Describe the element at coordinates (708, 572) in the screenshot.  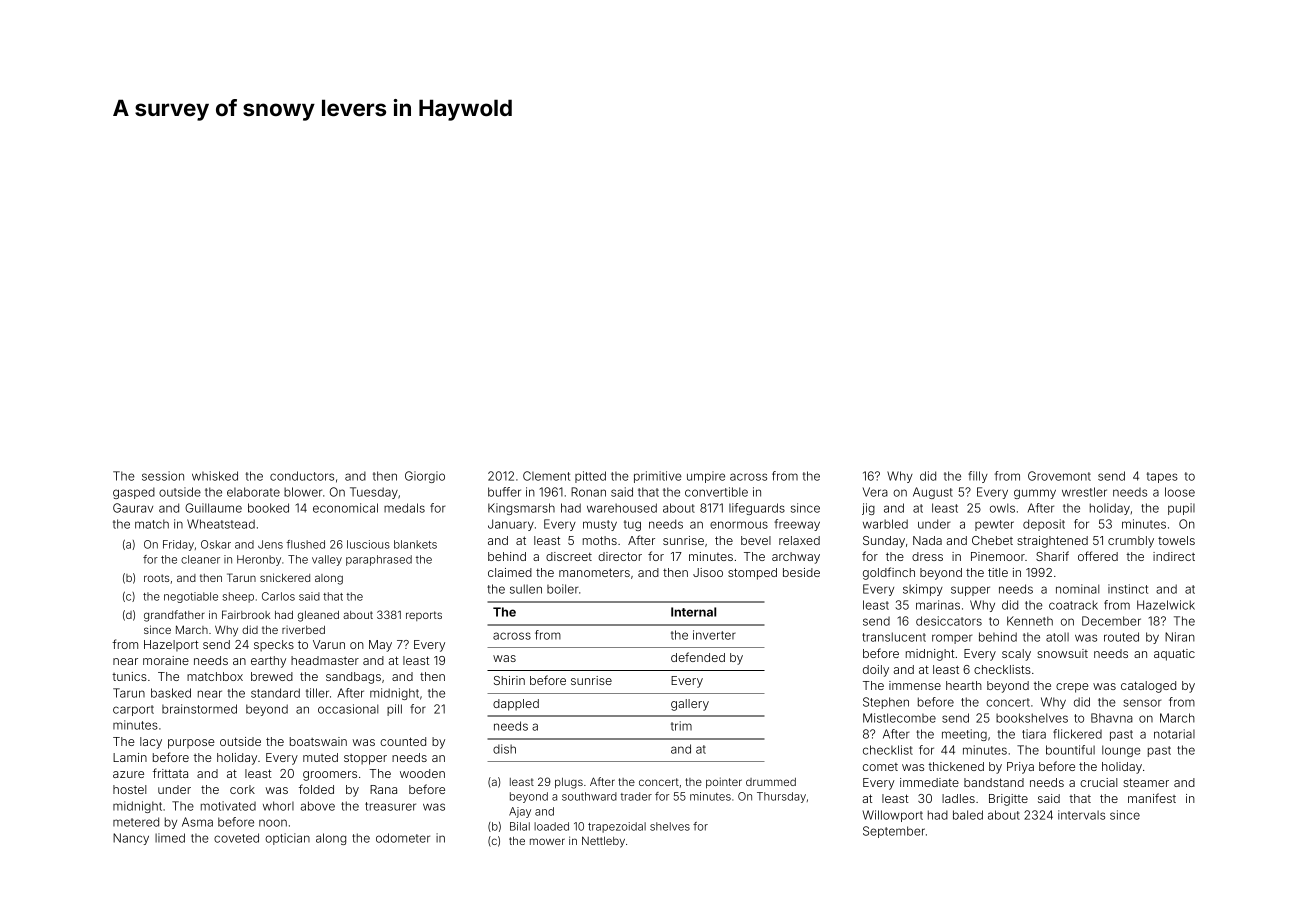
I see `Jisoo` at that location.
